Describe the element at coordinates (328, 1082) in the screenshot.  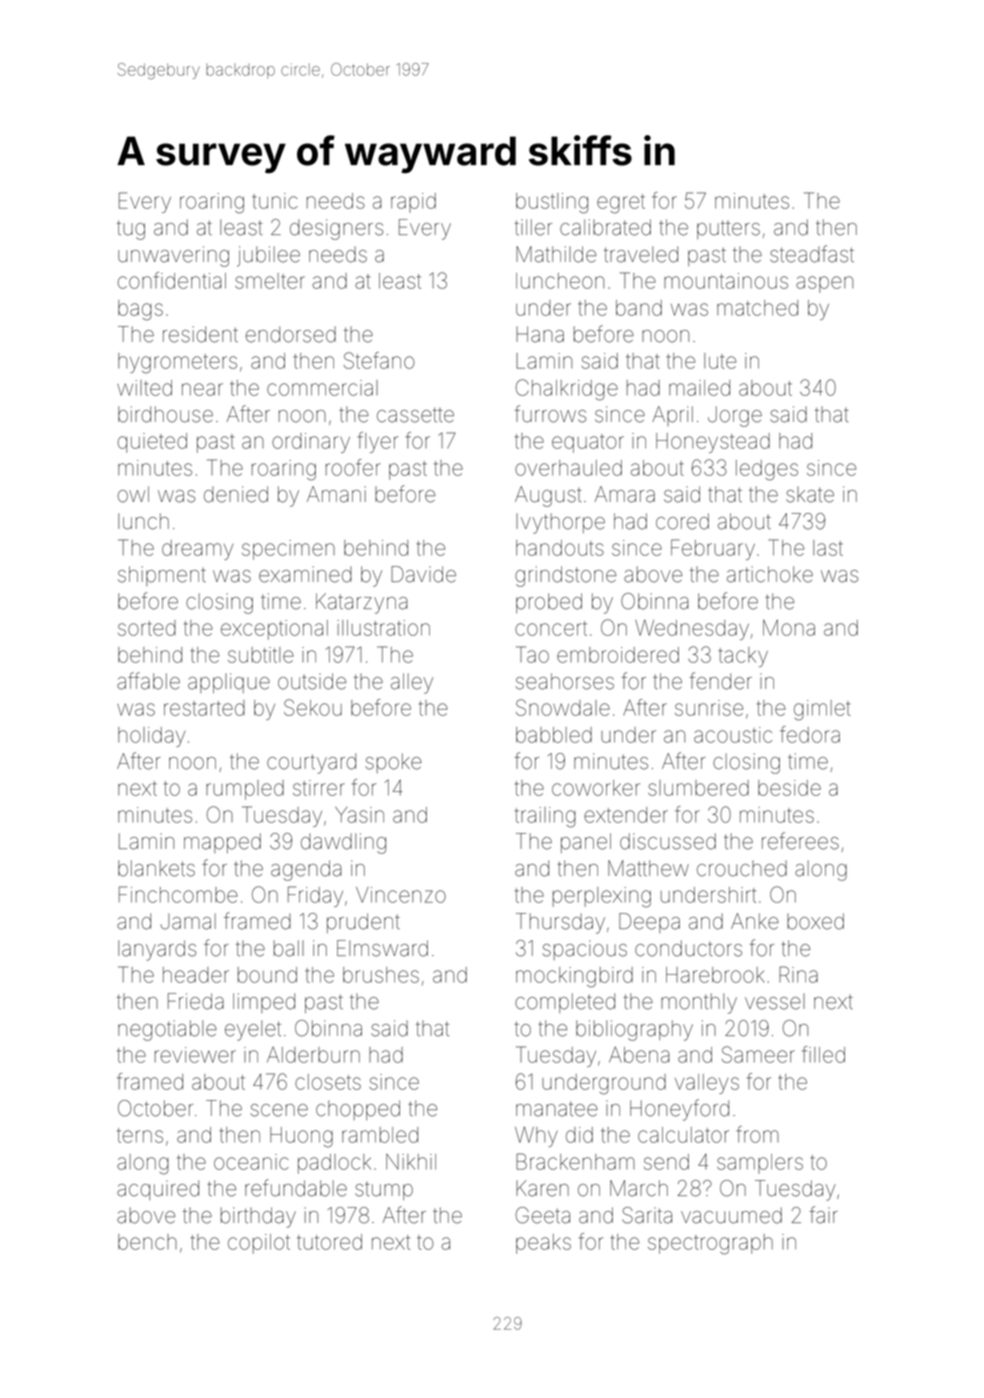
I see `closets` at that location.
